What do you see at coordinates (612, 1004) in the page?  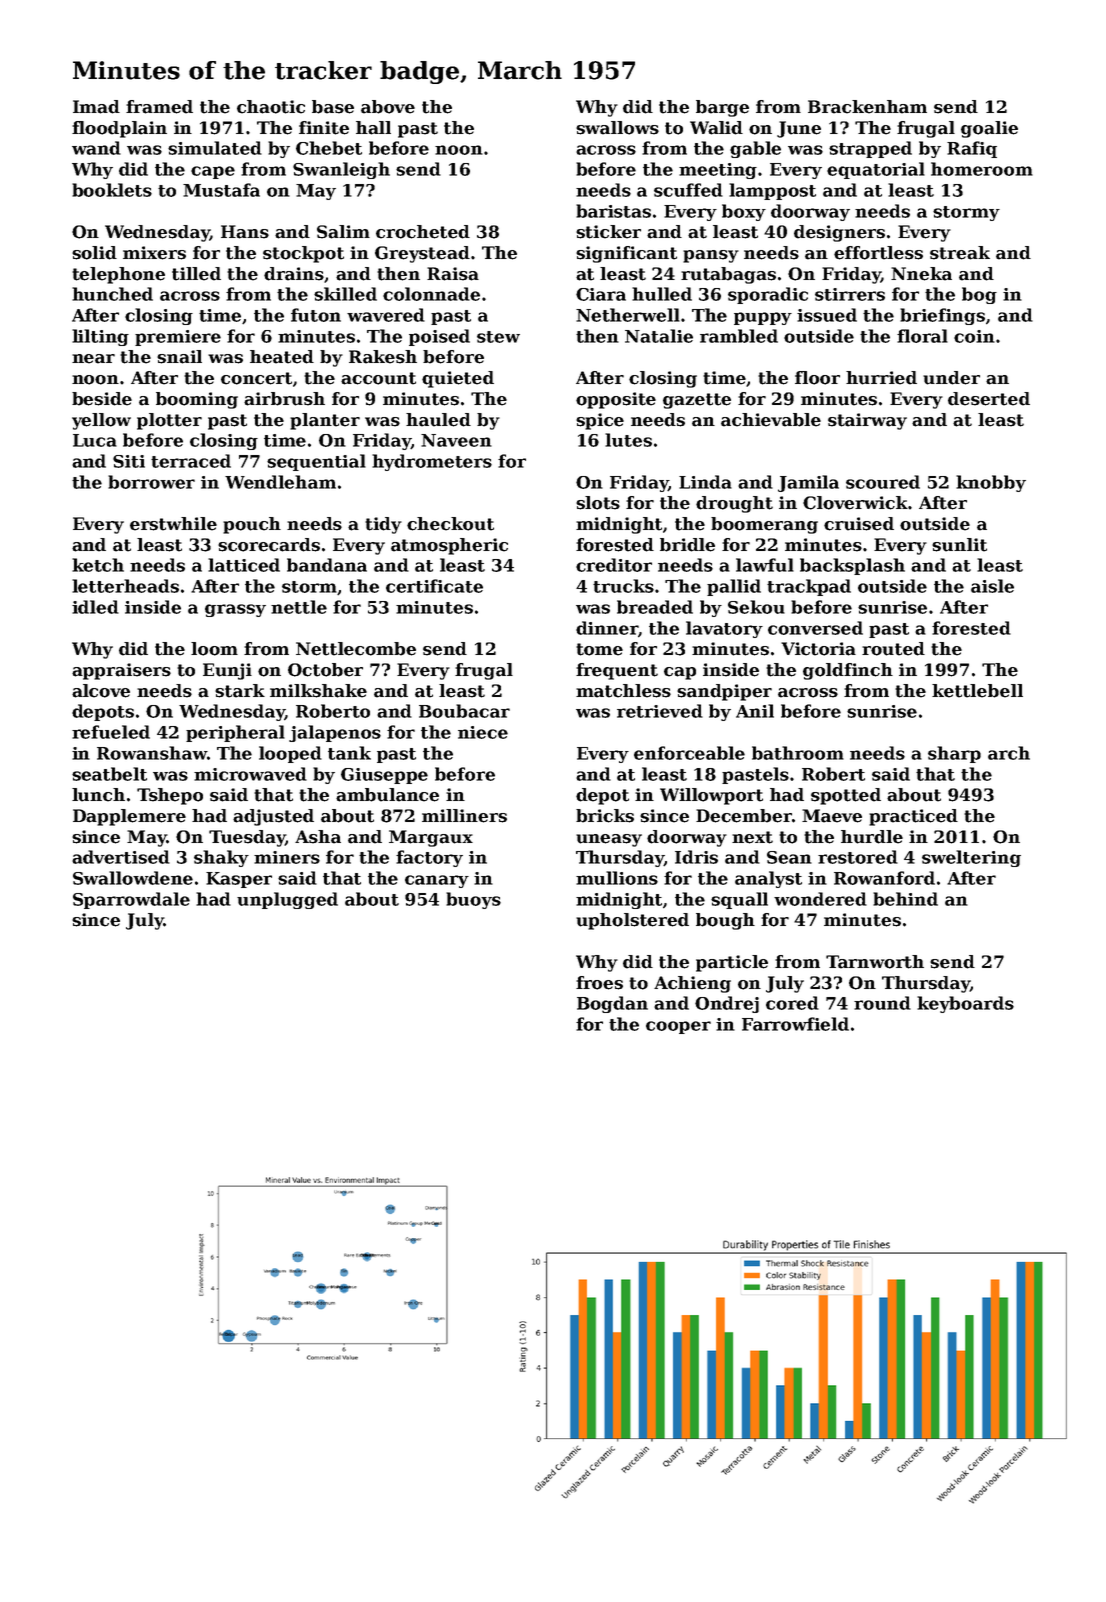 I see `Bogdan` at bounding box center [612, 1004].
